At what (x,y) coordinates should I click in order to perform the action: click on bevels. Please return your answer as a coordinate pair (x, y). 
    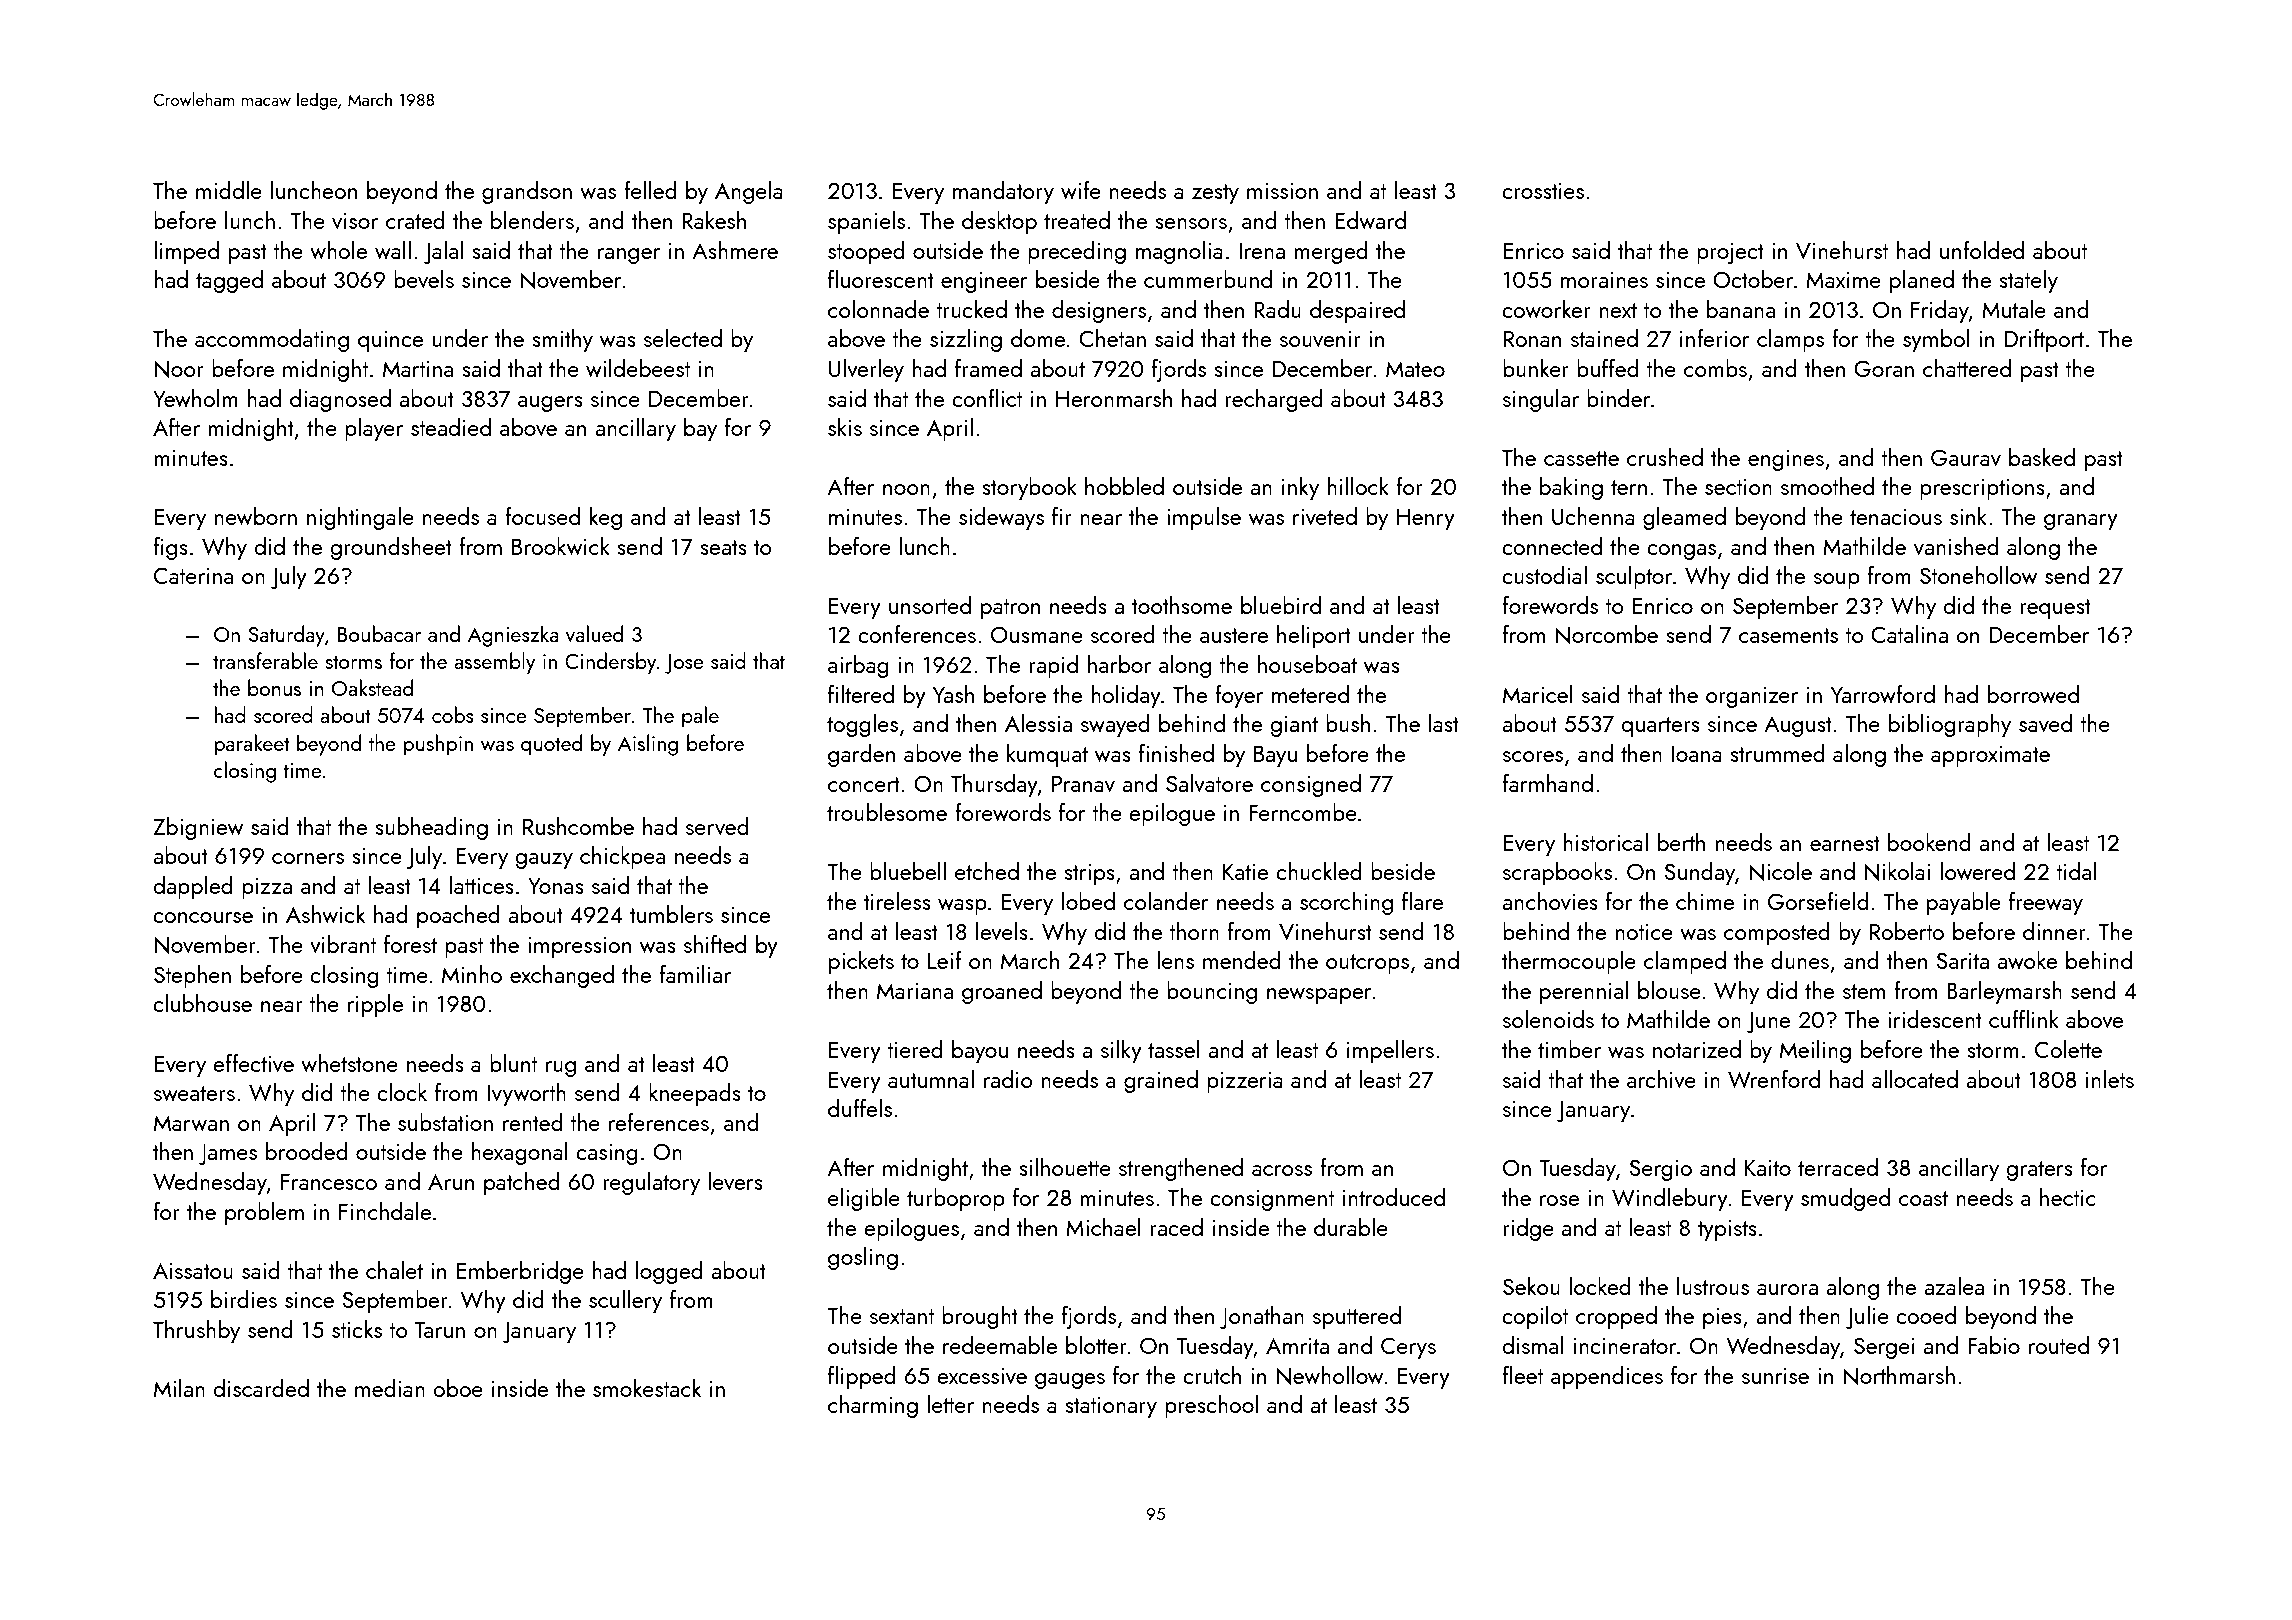
    Looking at the image, I should click on (424, 279).
